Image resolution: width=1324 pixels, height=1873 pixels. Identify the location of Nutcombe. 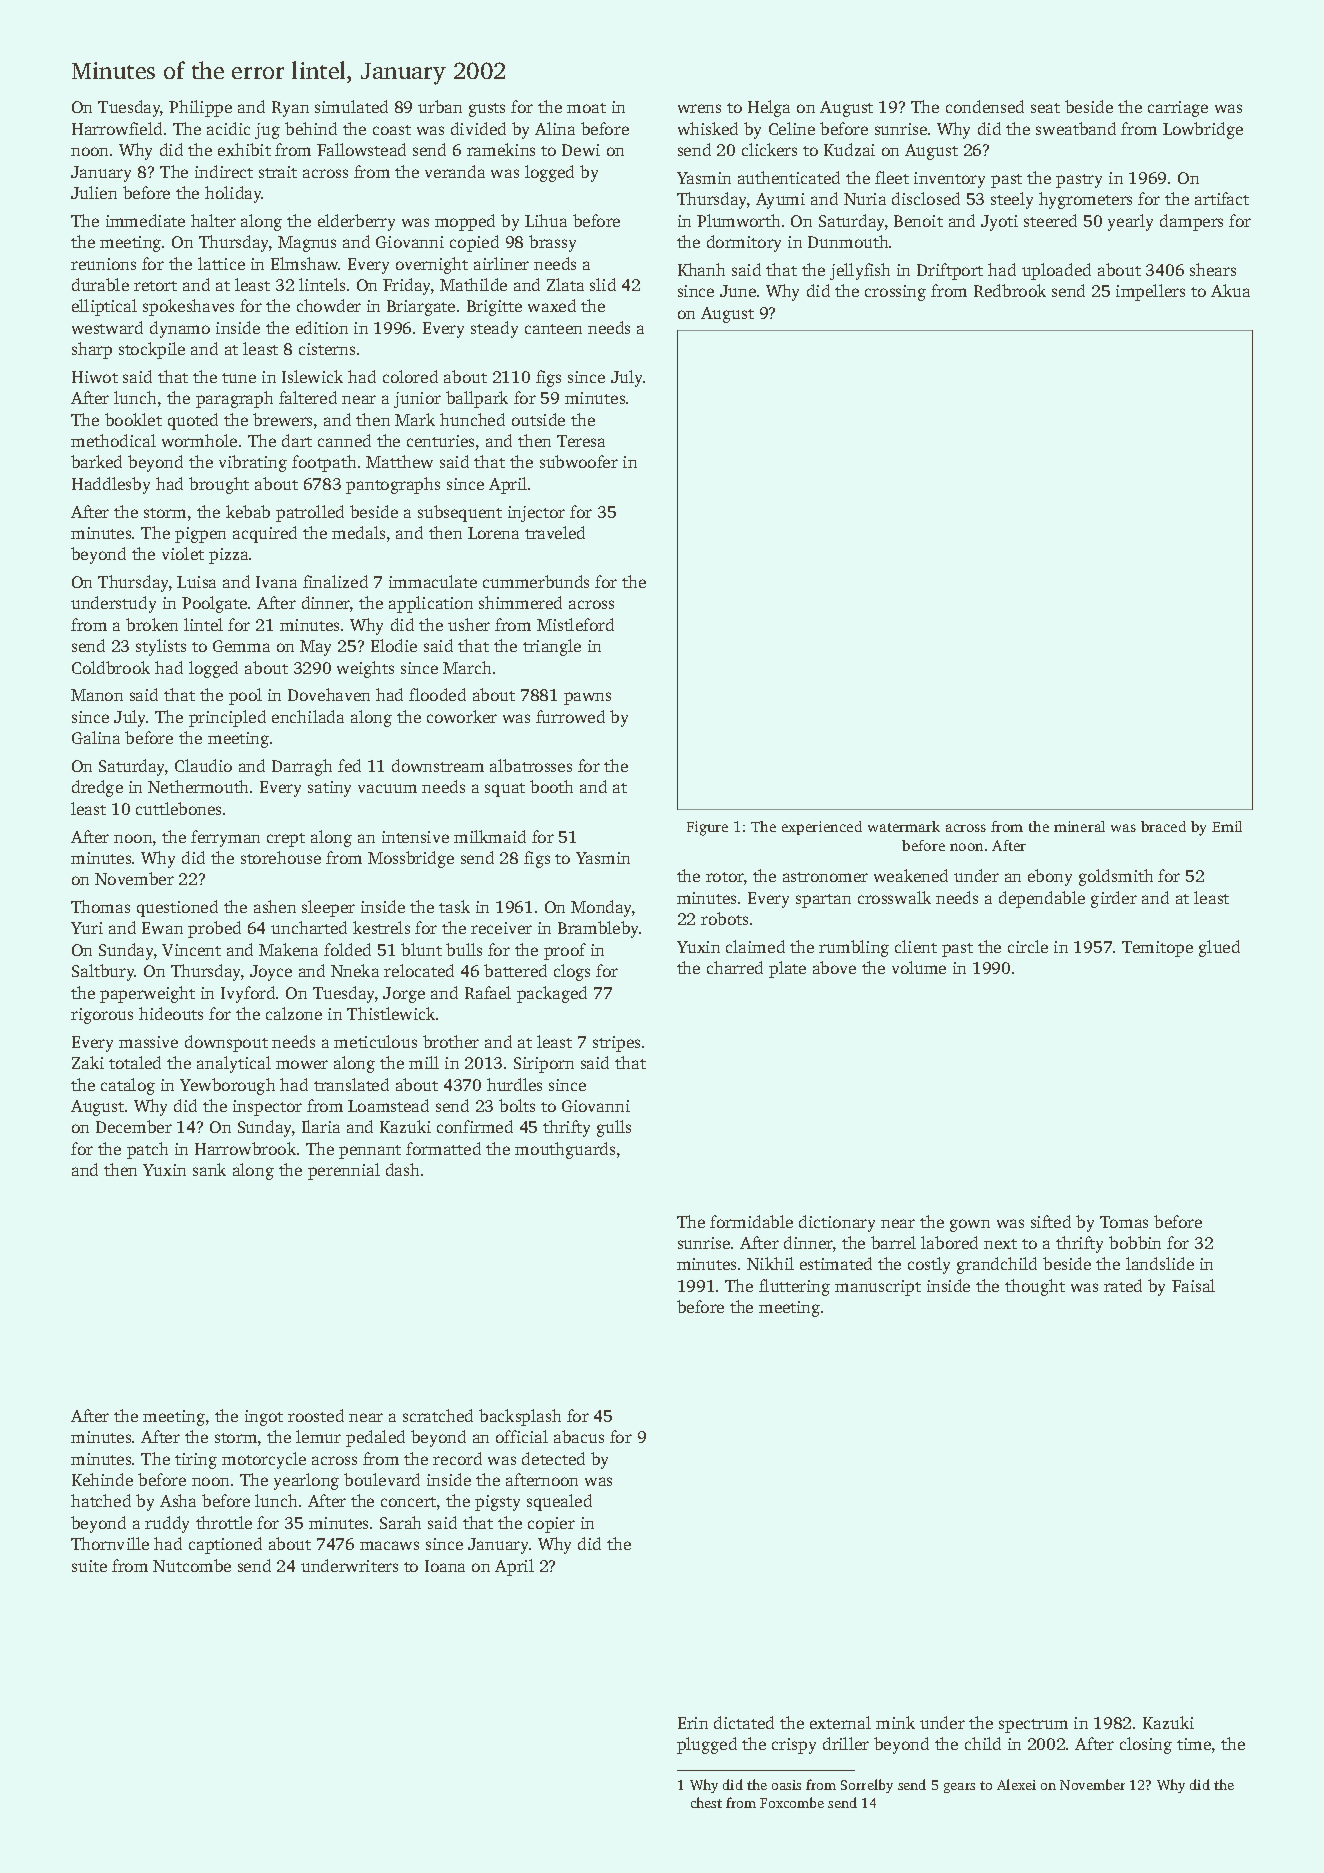
(192, 1565).
